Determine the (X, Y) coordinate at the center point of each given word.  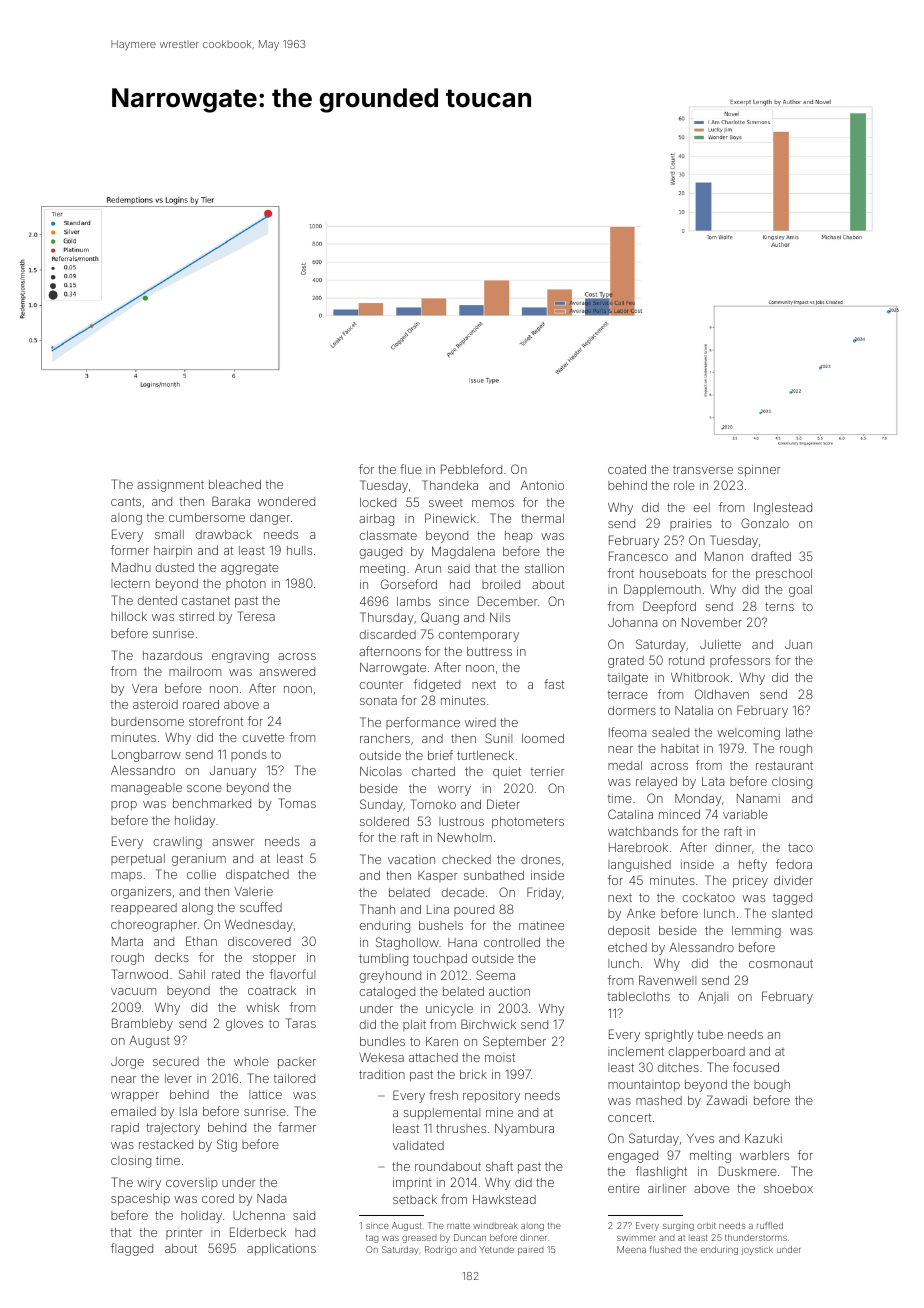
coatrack (272, 990)
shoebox (788, 1188)
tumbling (383, 960)
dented (157, 600)
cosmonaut (781, 963)
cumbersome (207, 517)
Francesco (638, 556)
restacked (166, 1144)
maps (126, 876)
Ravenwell (667, 980)
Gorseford (409, 584)
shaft (499, 1166)
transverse (703, 469)
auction (509, 991)
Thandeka (450, 485)
